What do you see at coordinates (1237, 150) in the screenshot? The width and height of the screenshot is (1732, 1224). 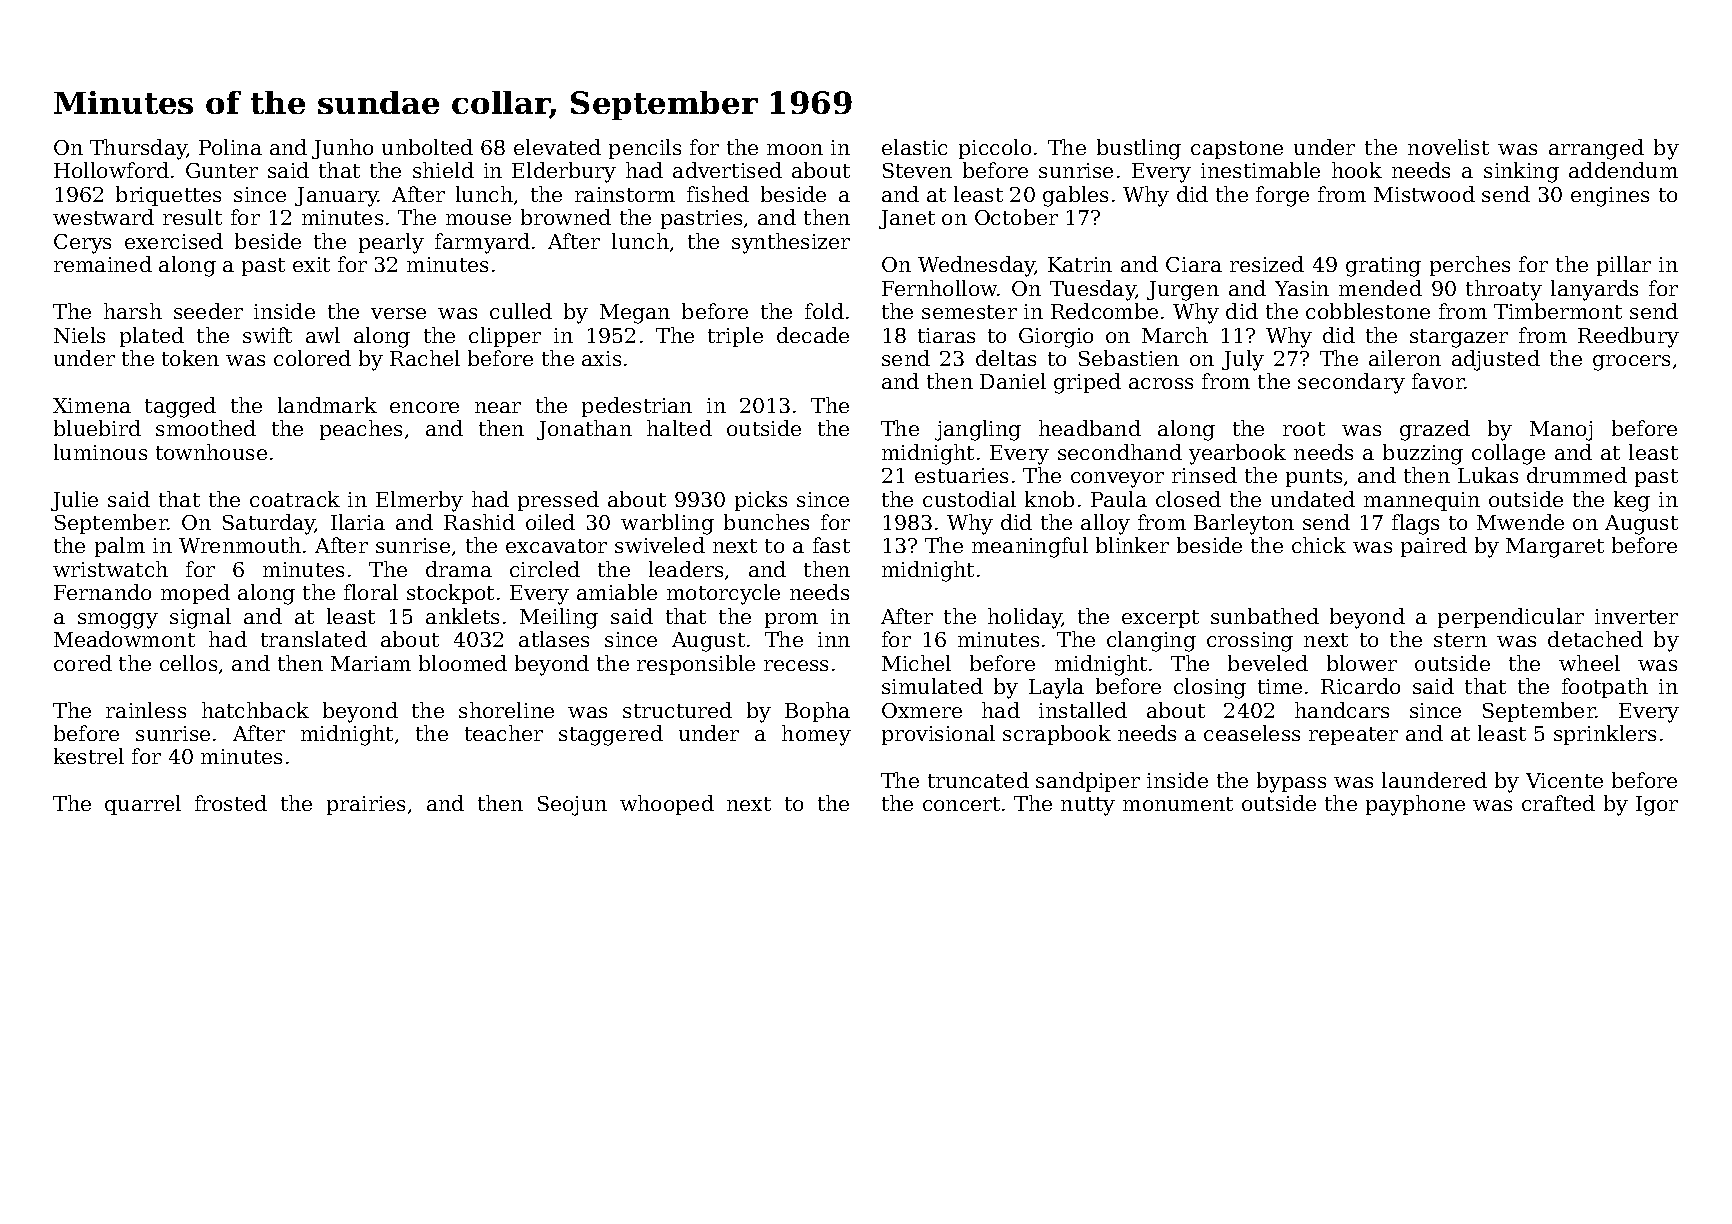 I see `capstone` at bounding box center [1237, 150].
